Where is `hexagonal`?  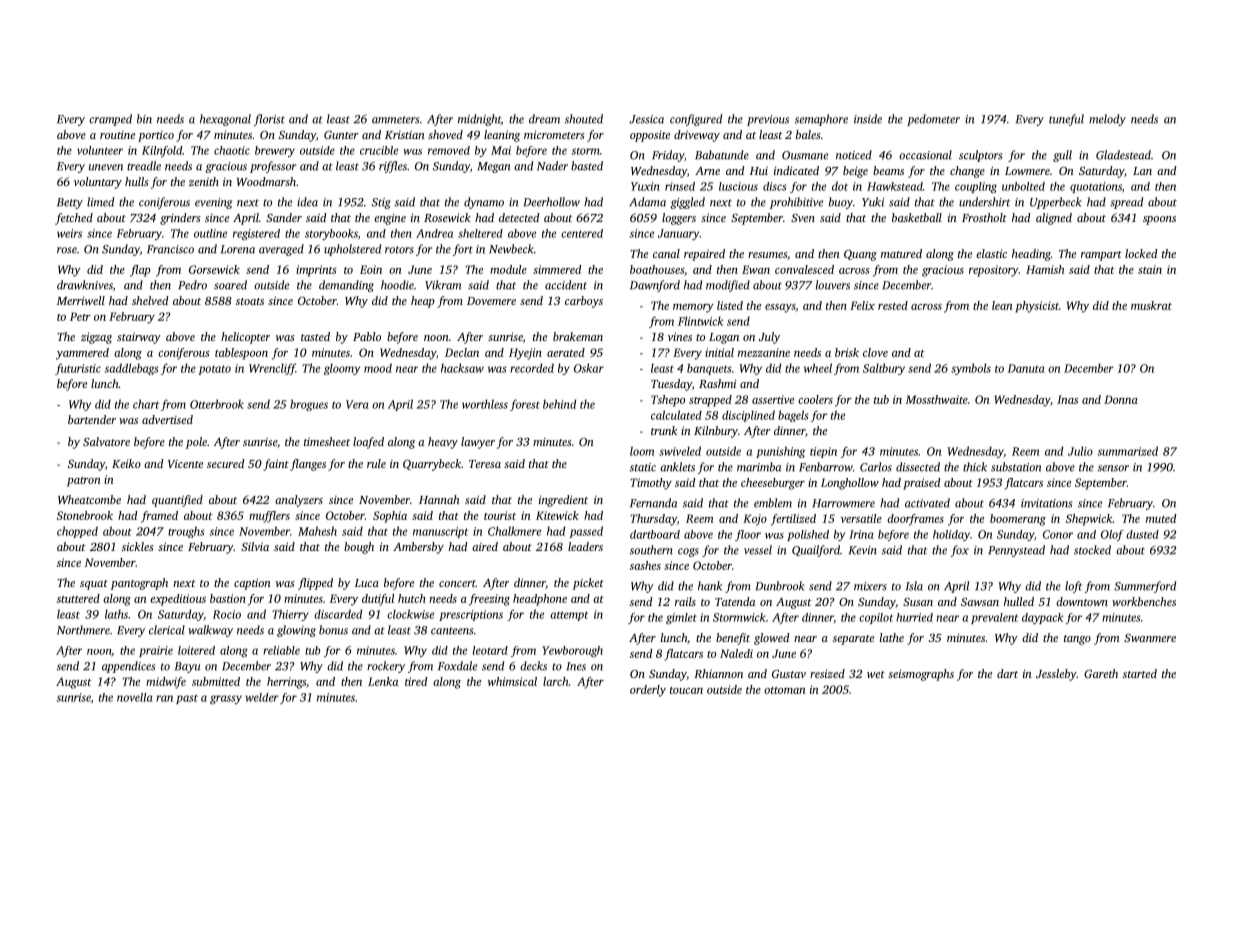
hexagonal is located at coordinates (225, 120).
